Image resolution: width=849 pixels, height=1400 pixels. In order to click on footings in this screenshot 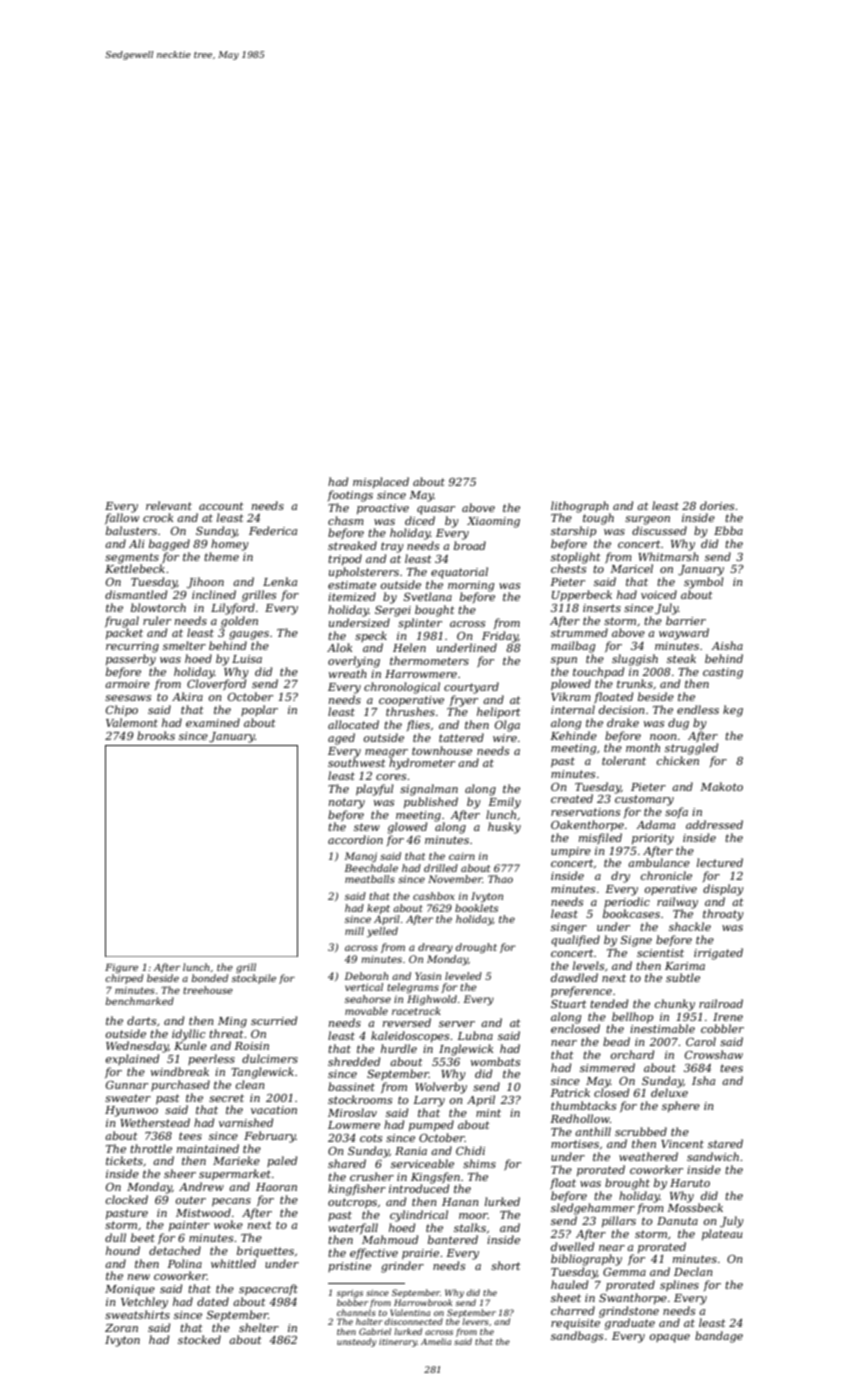, I will do `click(350, 496)`.
